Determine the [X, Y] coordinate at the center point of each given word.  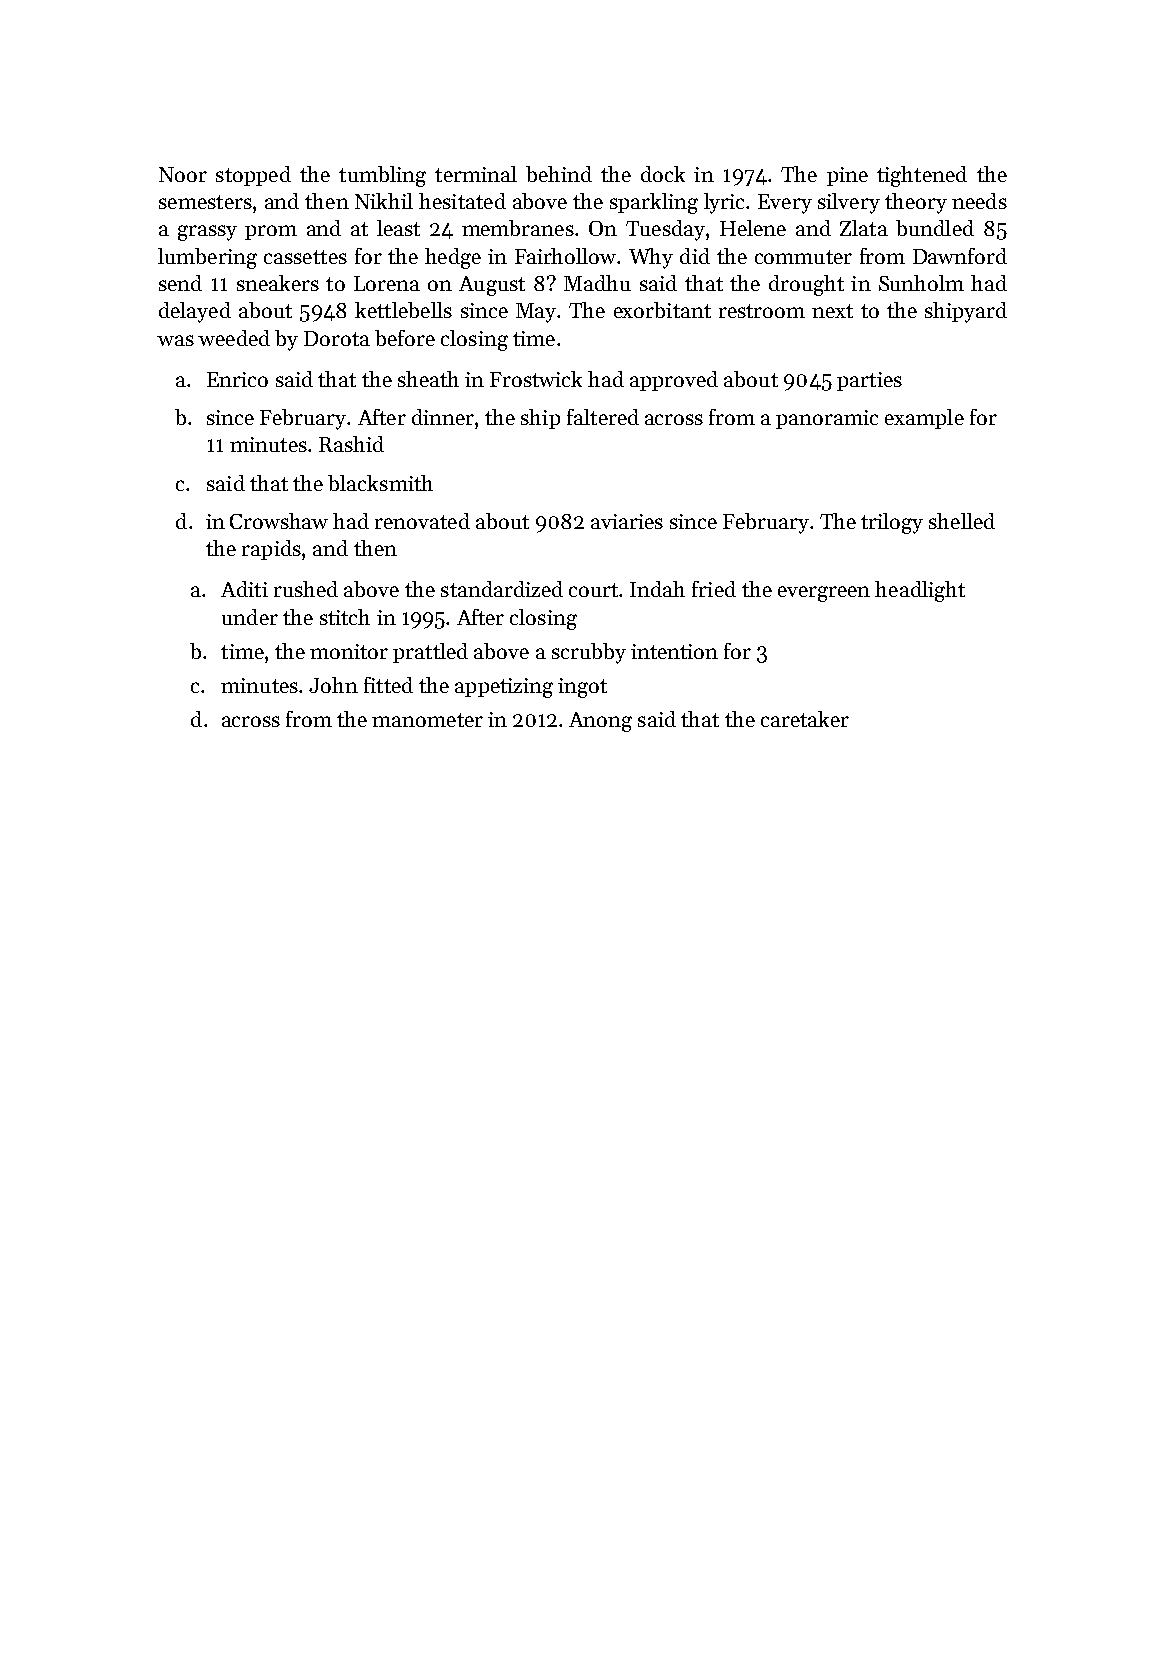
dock [663, 174]
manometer [427, 720]
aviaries [627, 521]
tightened [922, 176]
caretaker [805, 719]
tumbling [382, 176]
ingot [582, 688]
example [924, 419]
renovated [422, 521]
